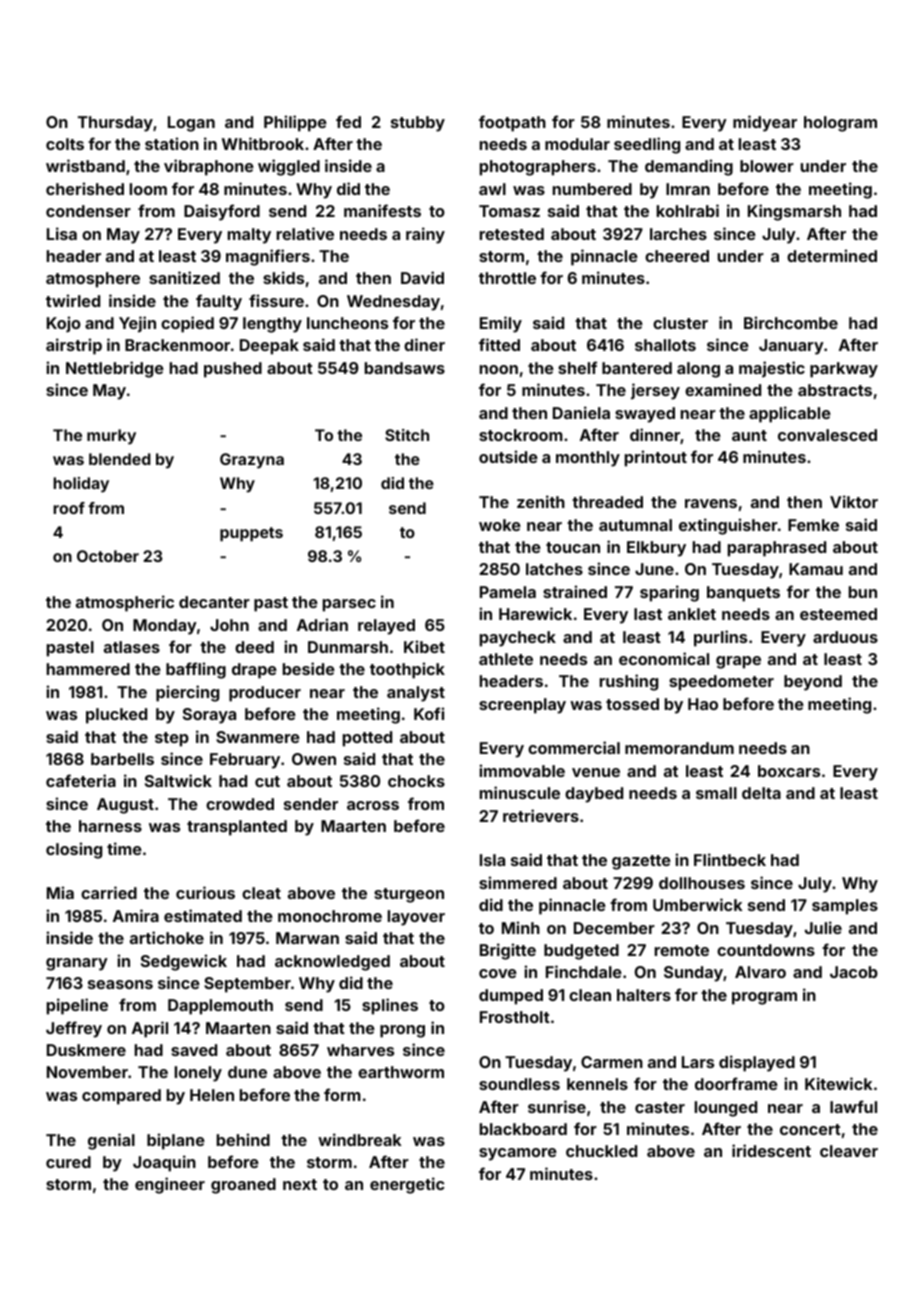 This page has width=924, height=1314. What do you see at coordinates (854, 972) in the page?
I see `Jacob` at bounding box center [854, 972].
